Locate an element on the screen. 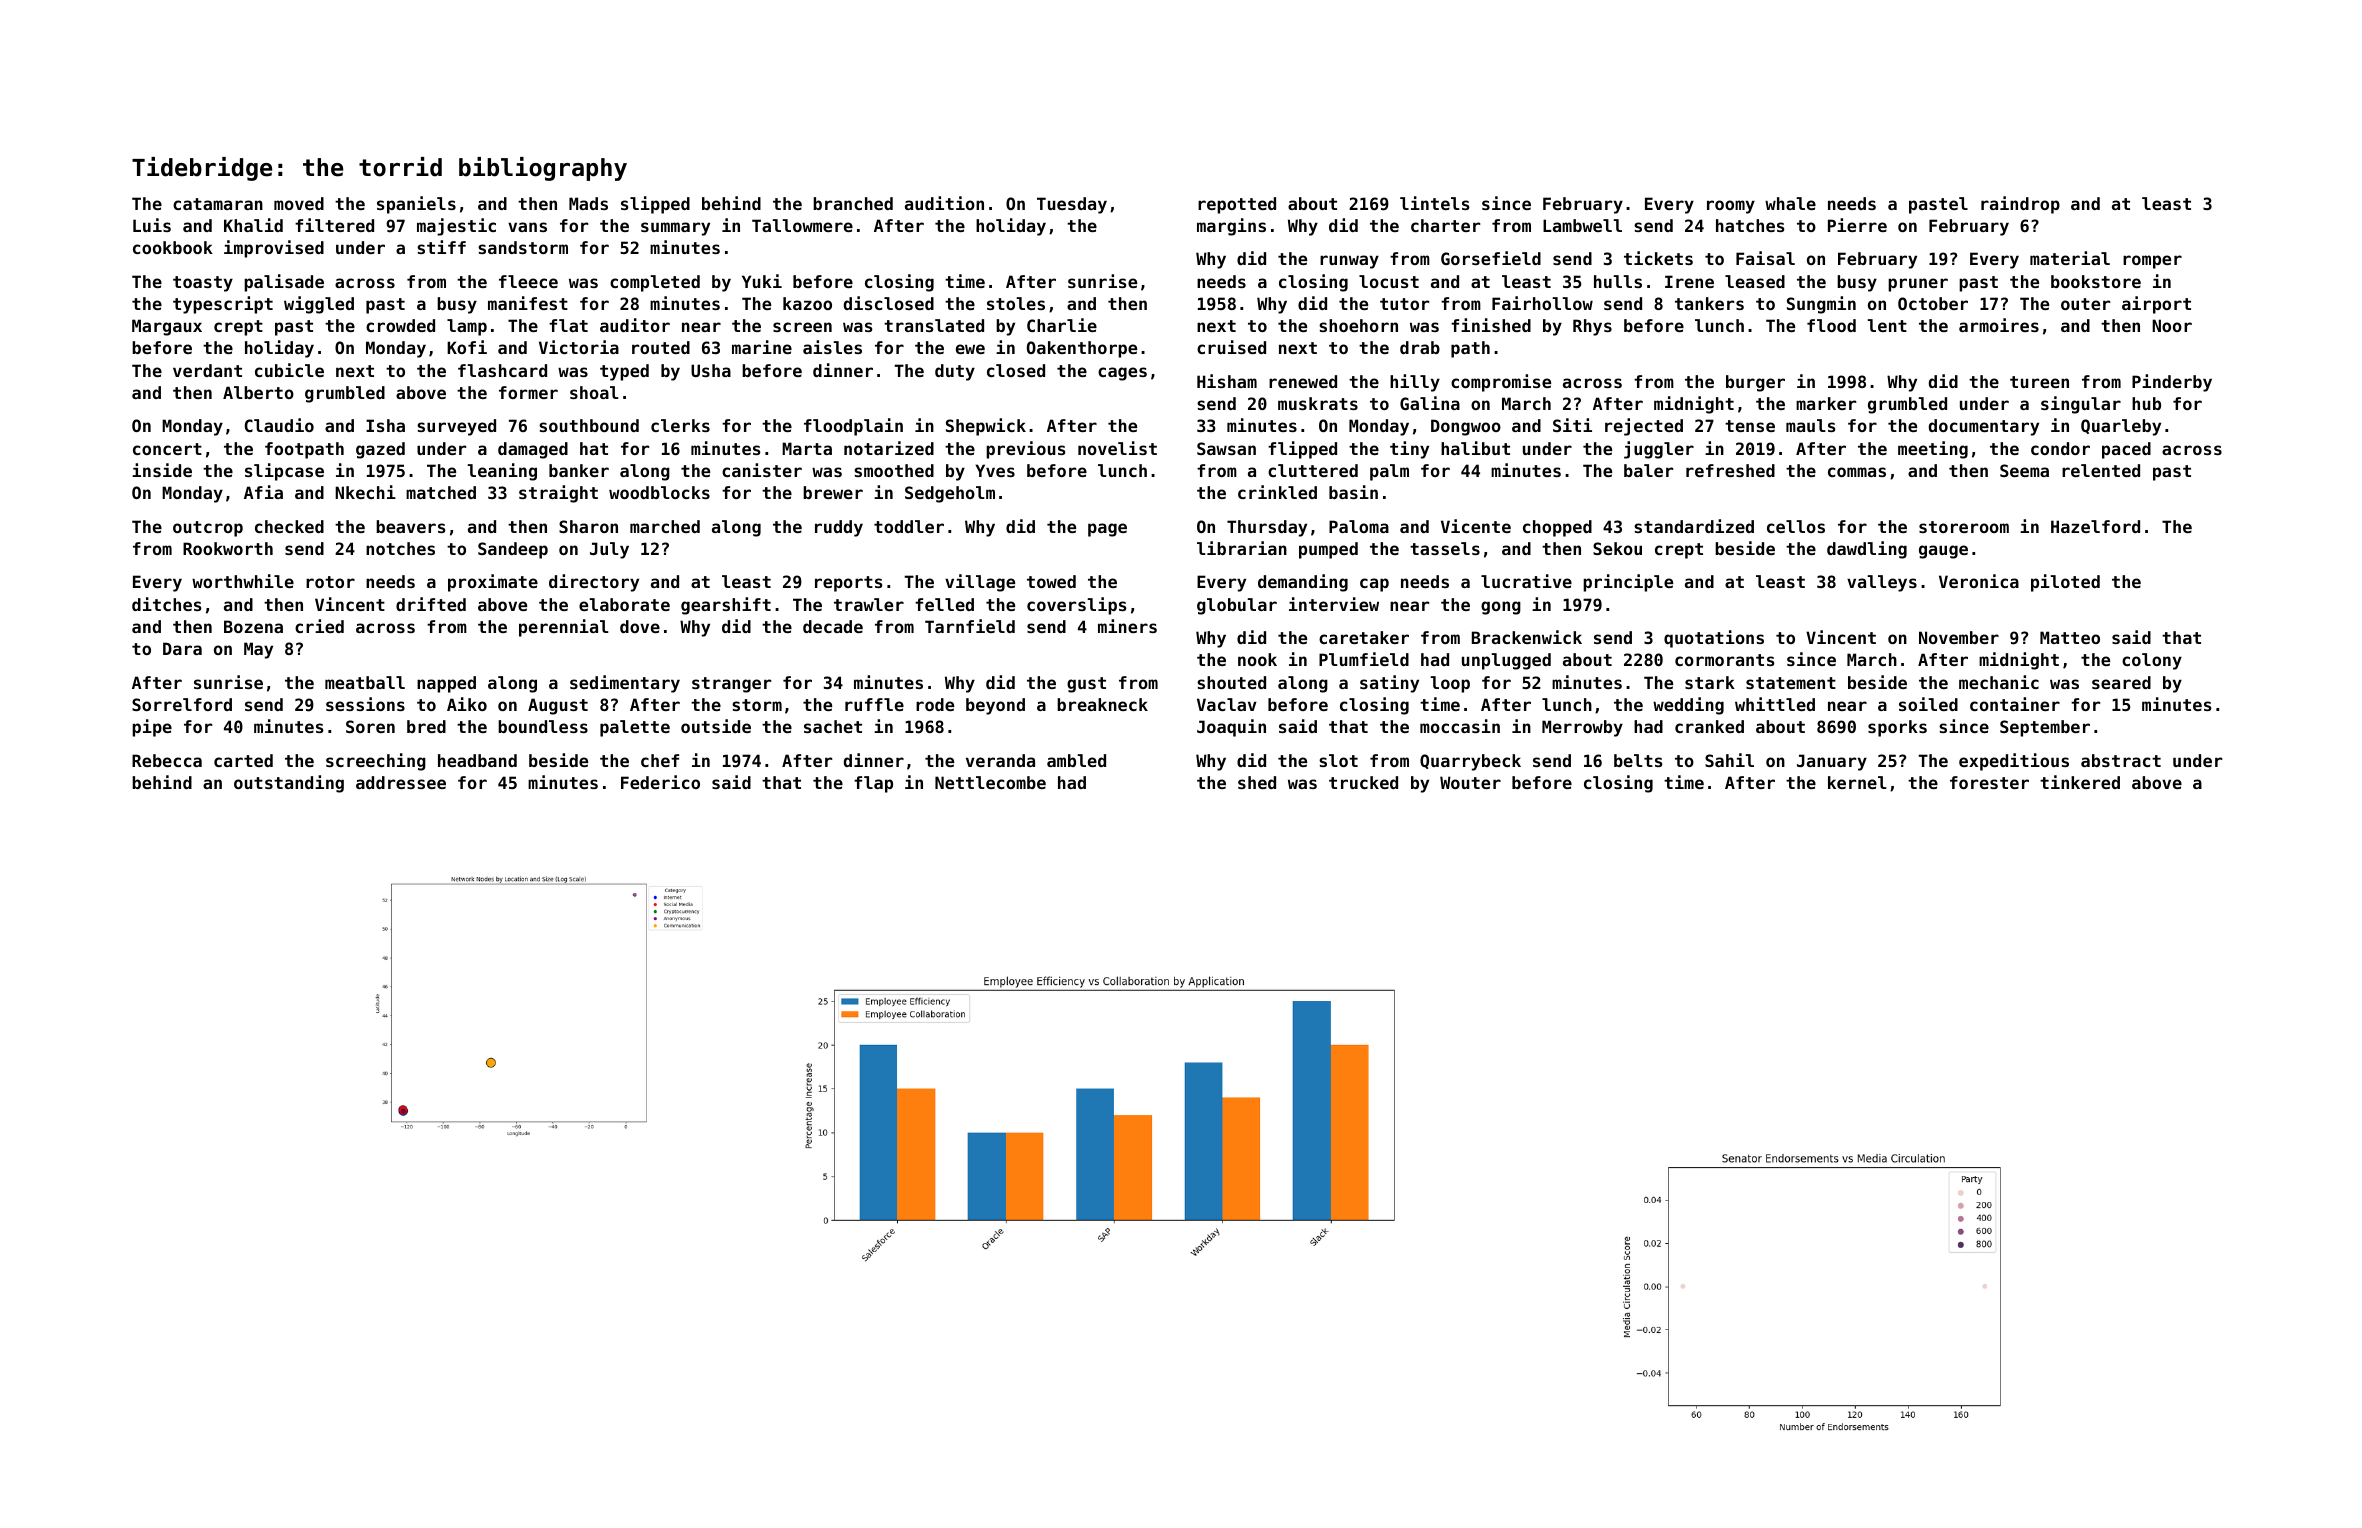  cubicle is located at coordinates (289, 370).
